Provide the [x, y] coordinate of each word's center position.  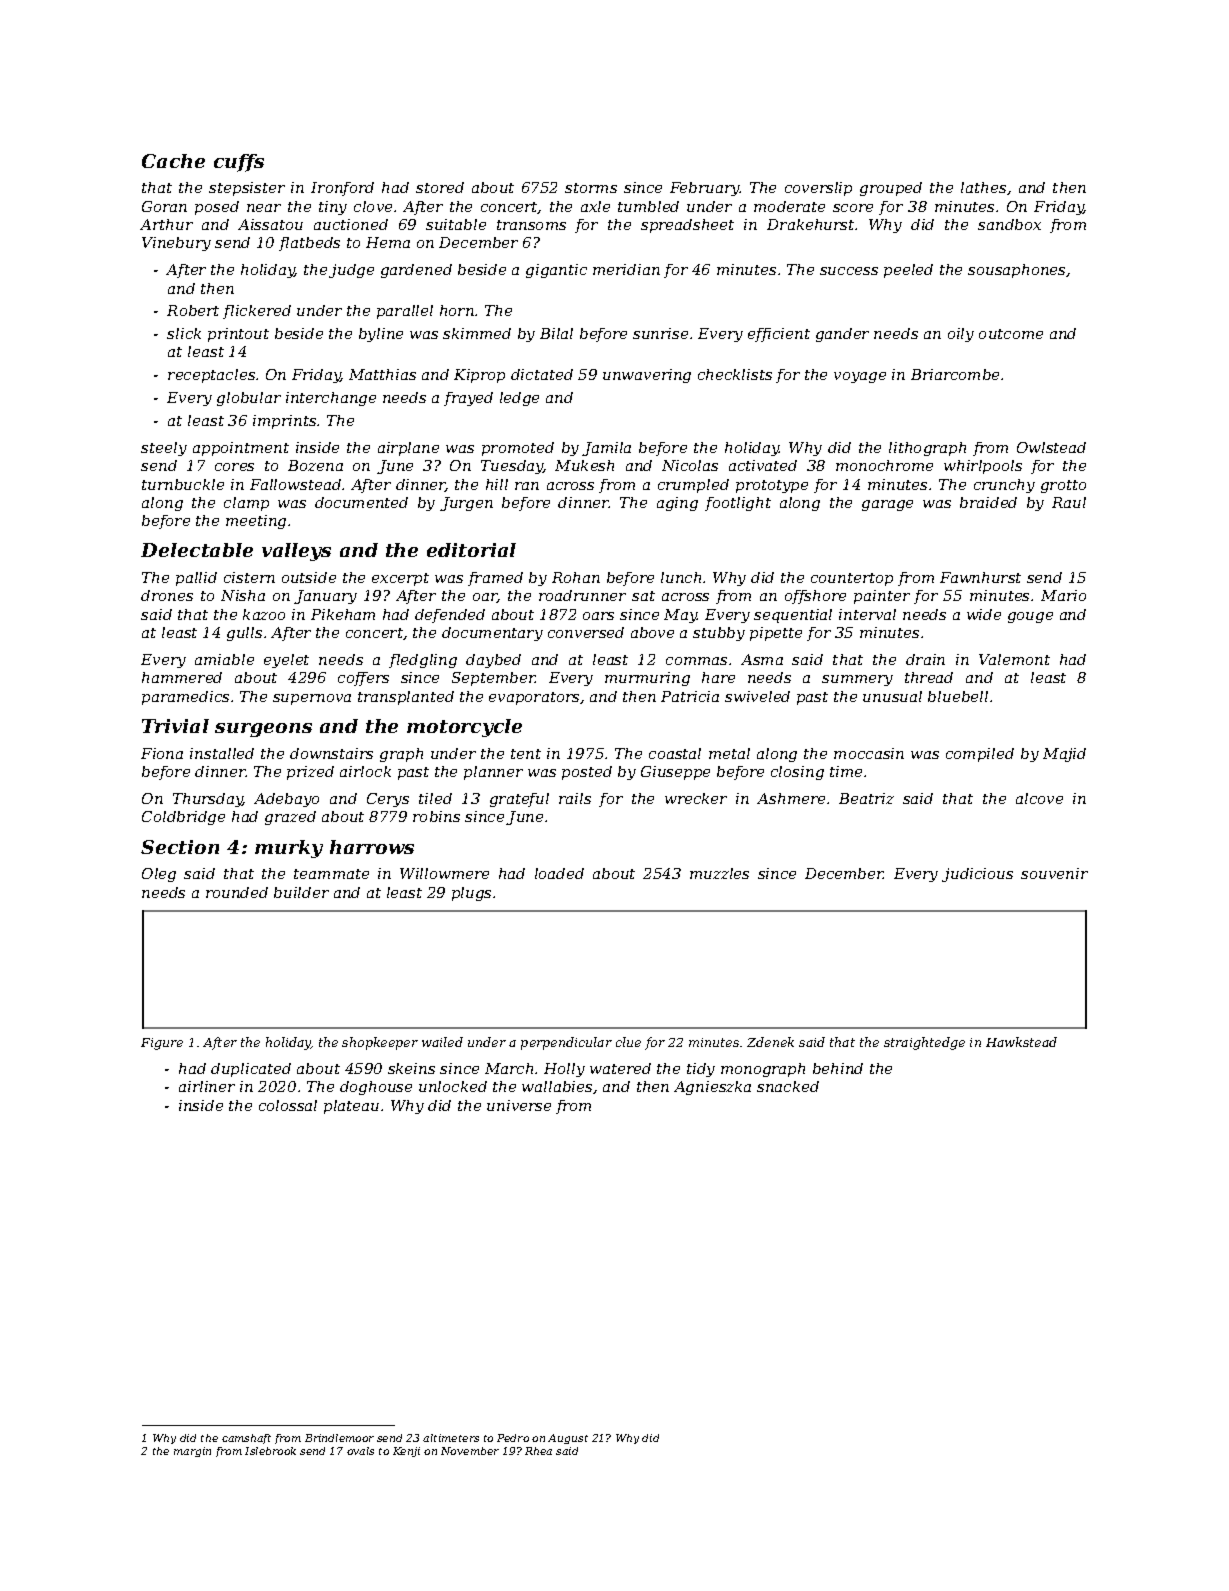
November [470, 1451]
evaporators [534, 698]
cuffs [239, 163]
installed [222, 753]
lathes [983, 187]
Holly [564, 1070]
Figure [162, 1044]
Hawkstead [1021, 1042]
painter [882, 597]
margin [192, 1452]
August [568, 1439]
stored [440, 187]
